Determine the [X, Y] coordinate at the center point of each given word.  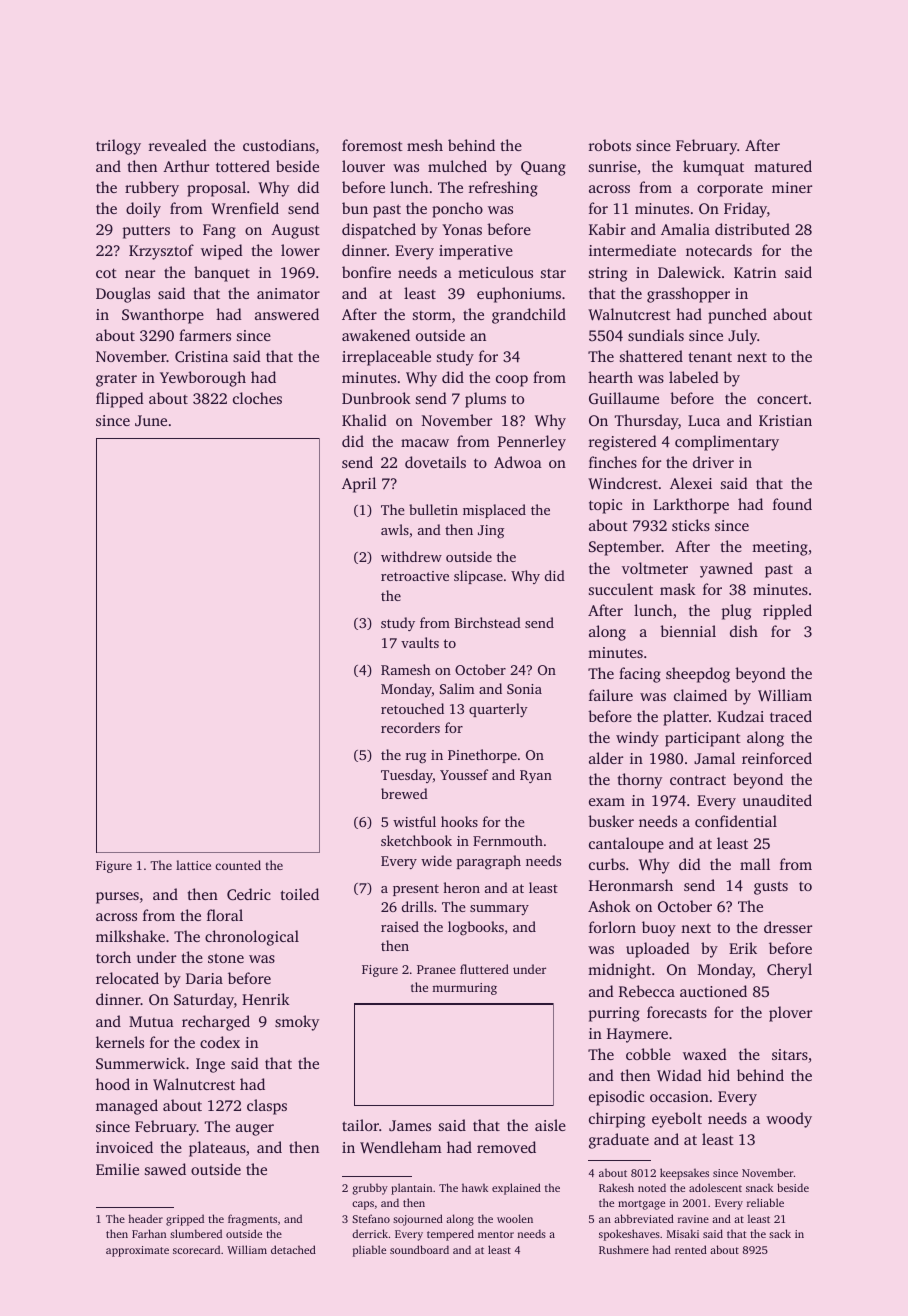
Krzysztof [161, 252]
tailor [360, 1125]
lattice [193, 865]
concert [782, 399]
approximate [137, 1251]
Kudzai [740, 716]
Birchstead [488, 622]
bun [355, 208]
